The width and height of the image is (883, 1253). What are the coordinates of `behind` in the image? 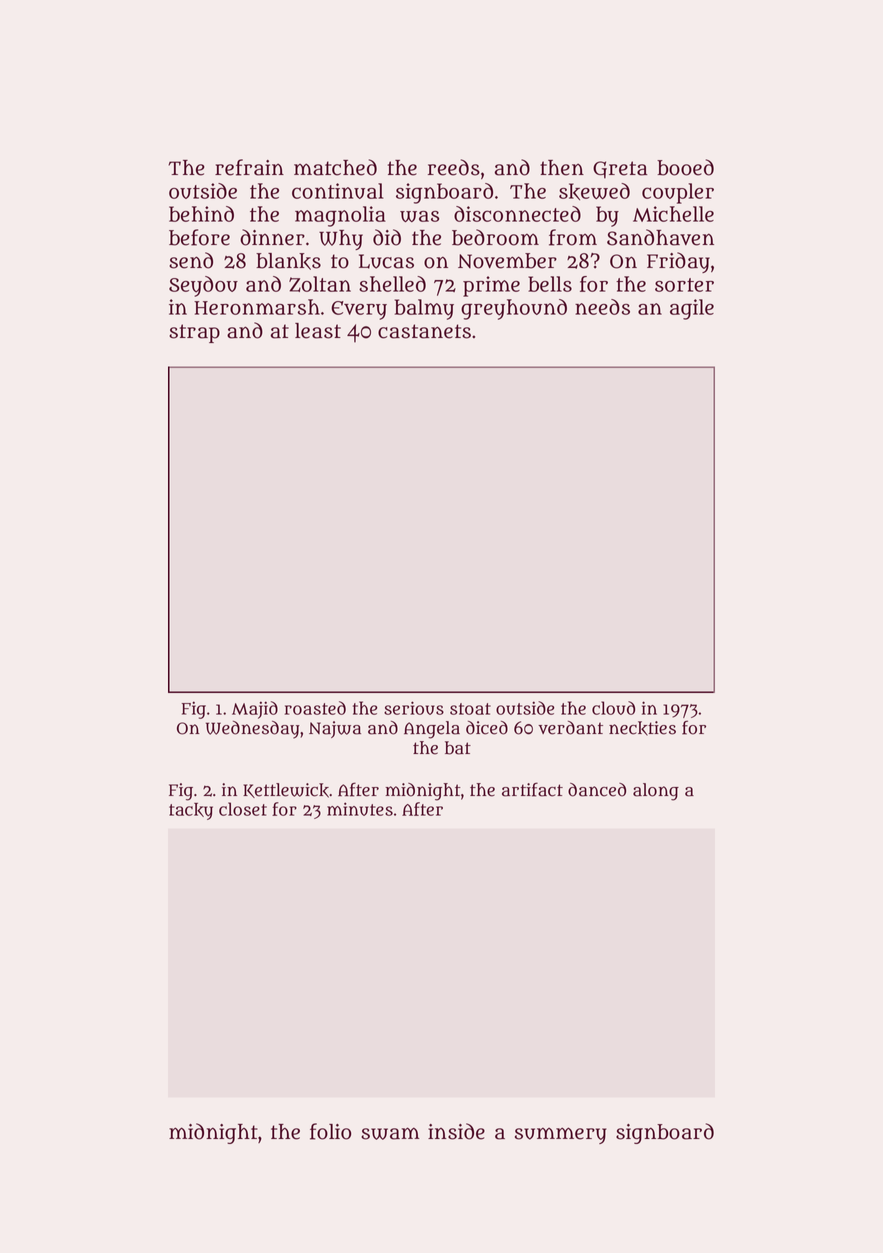 It's located at (201, 214).
